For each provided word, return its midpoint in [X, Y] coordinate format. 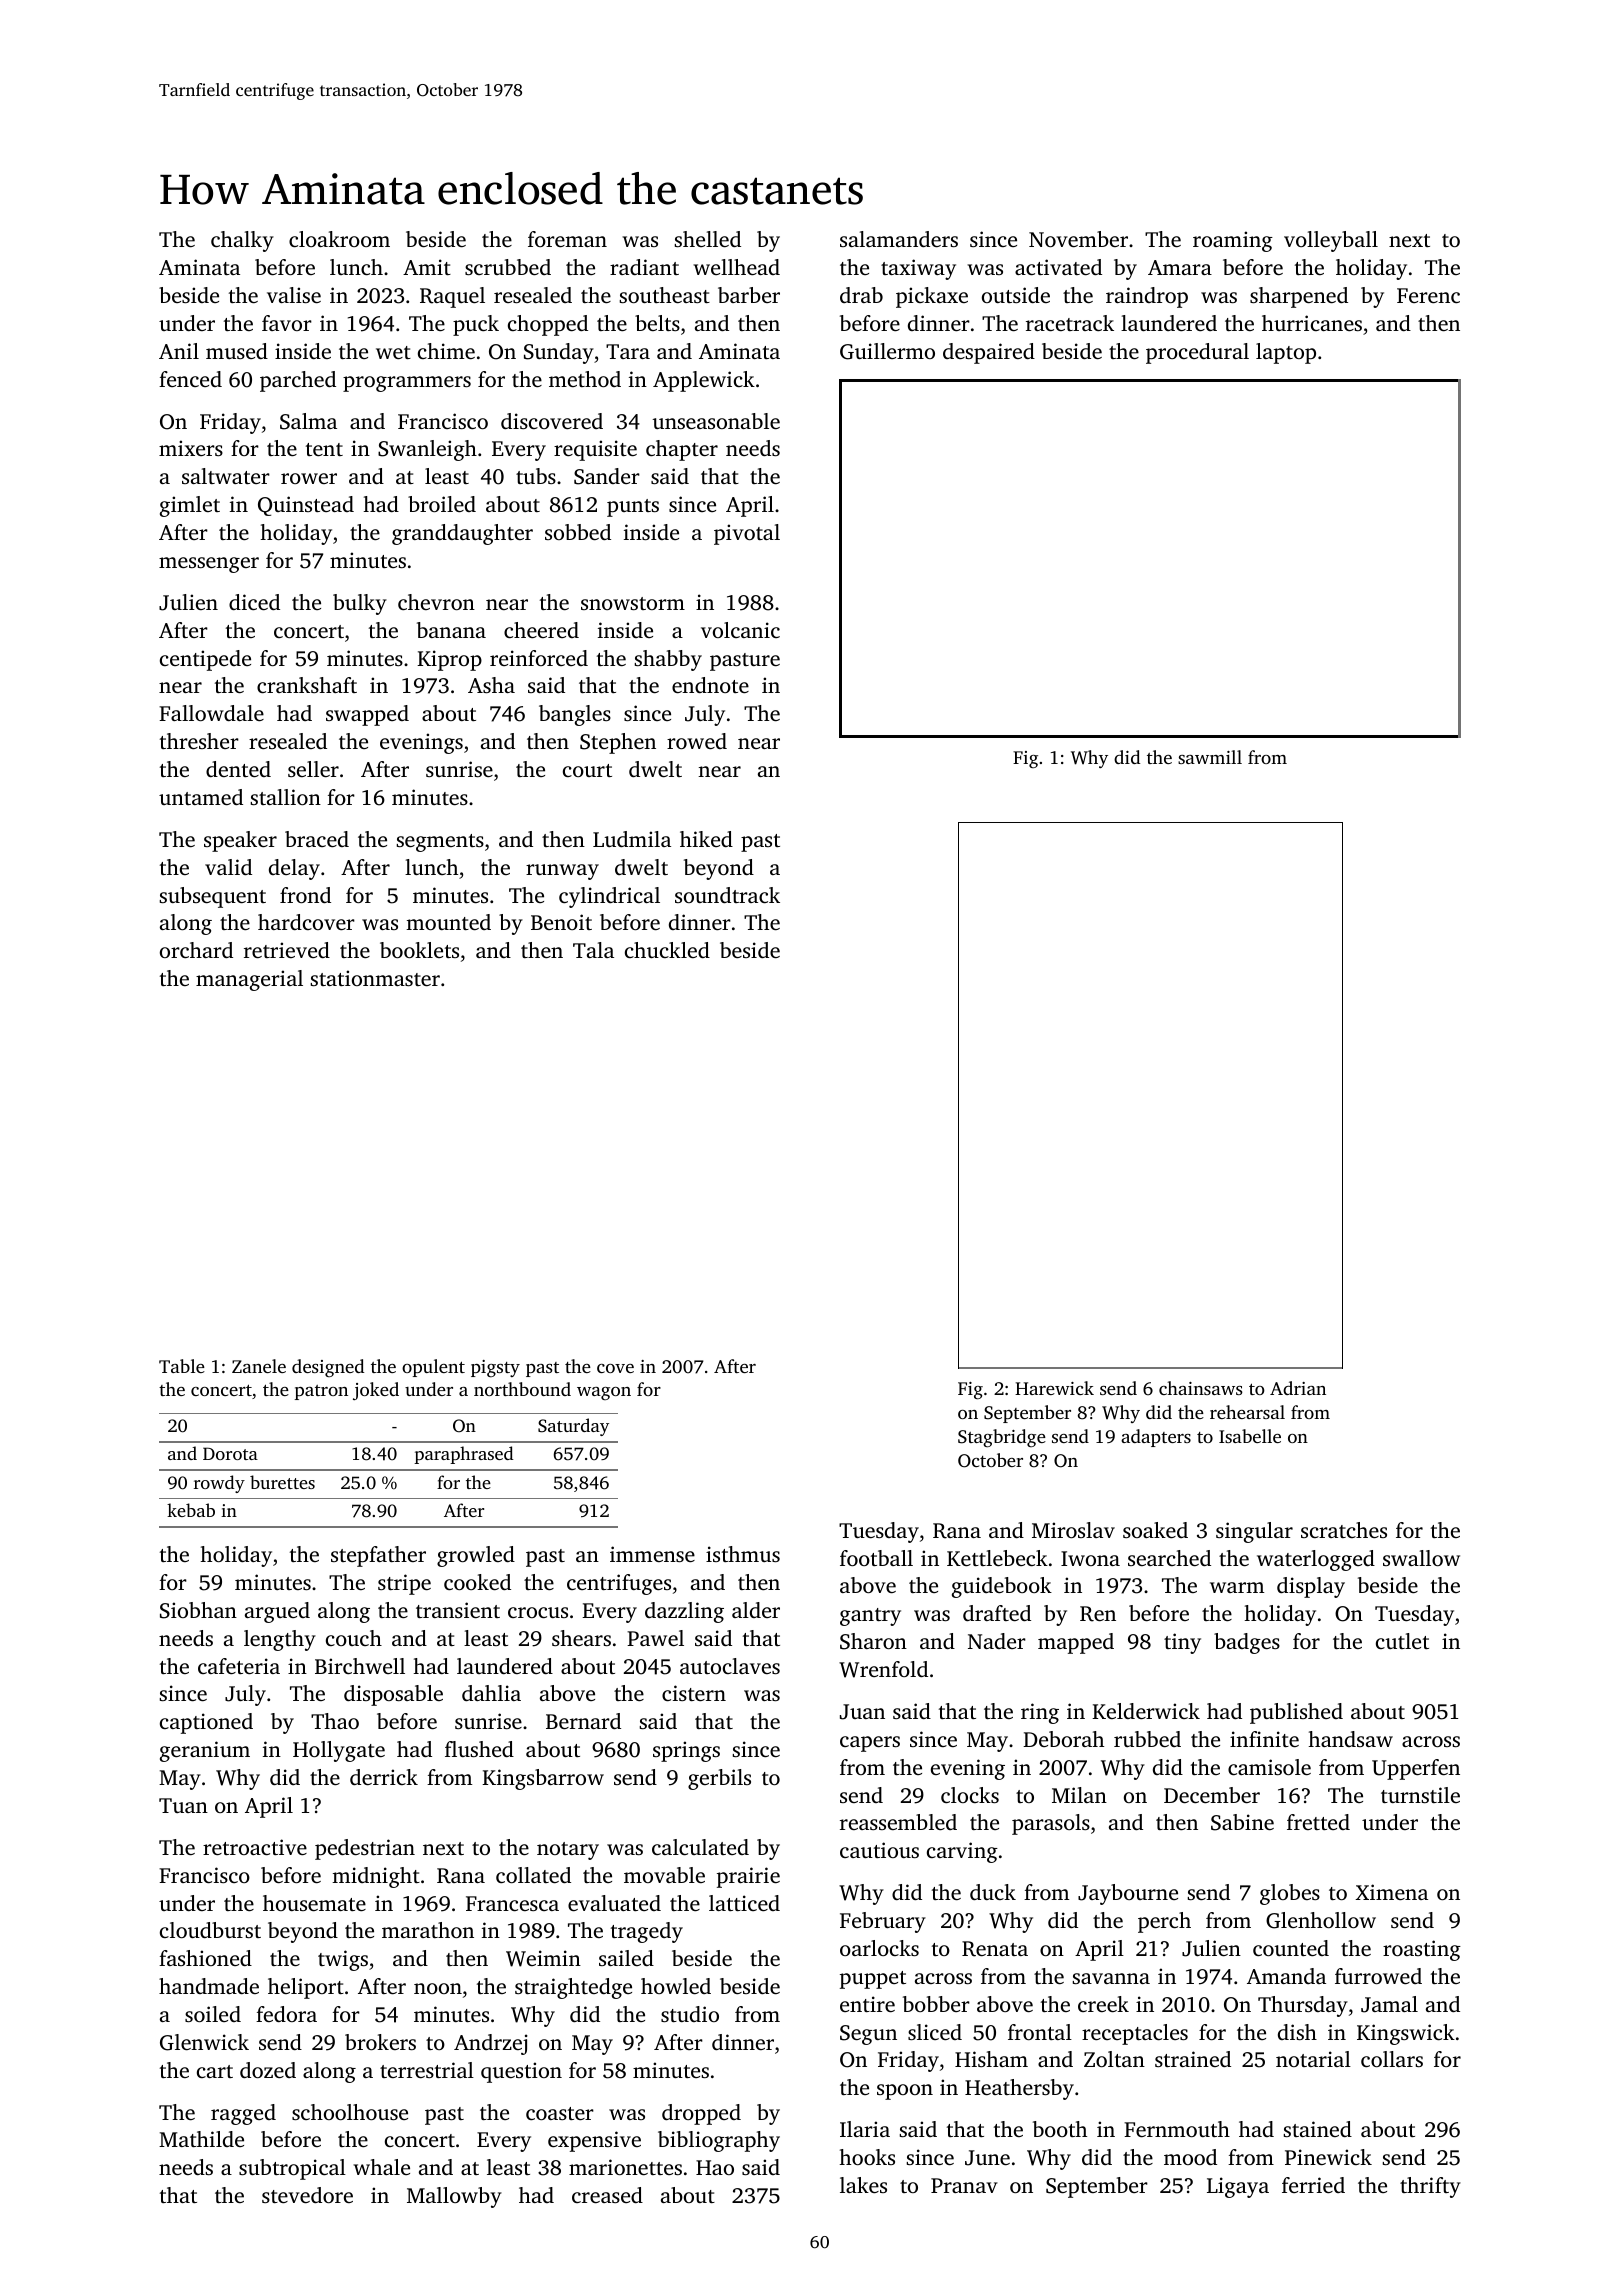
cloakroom [339, 239]
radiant [644, 267]
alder [756, 1610]
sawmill [1210, 757]
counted [1291, 1948]
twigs [343, 1960]
